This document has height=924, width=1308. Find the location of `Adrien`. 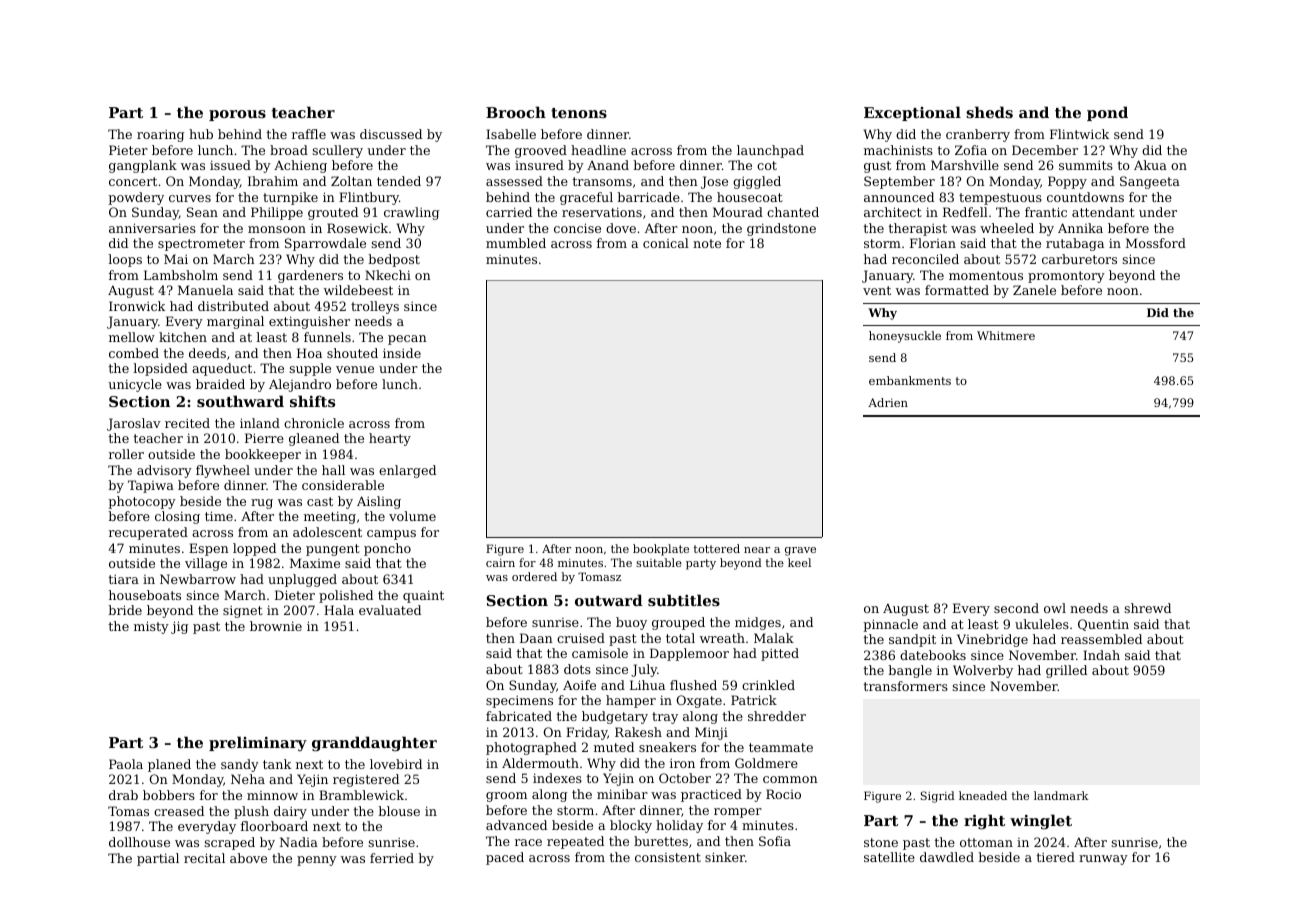

Adrien is located at coordinates (888, 402).
